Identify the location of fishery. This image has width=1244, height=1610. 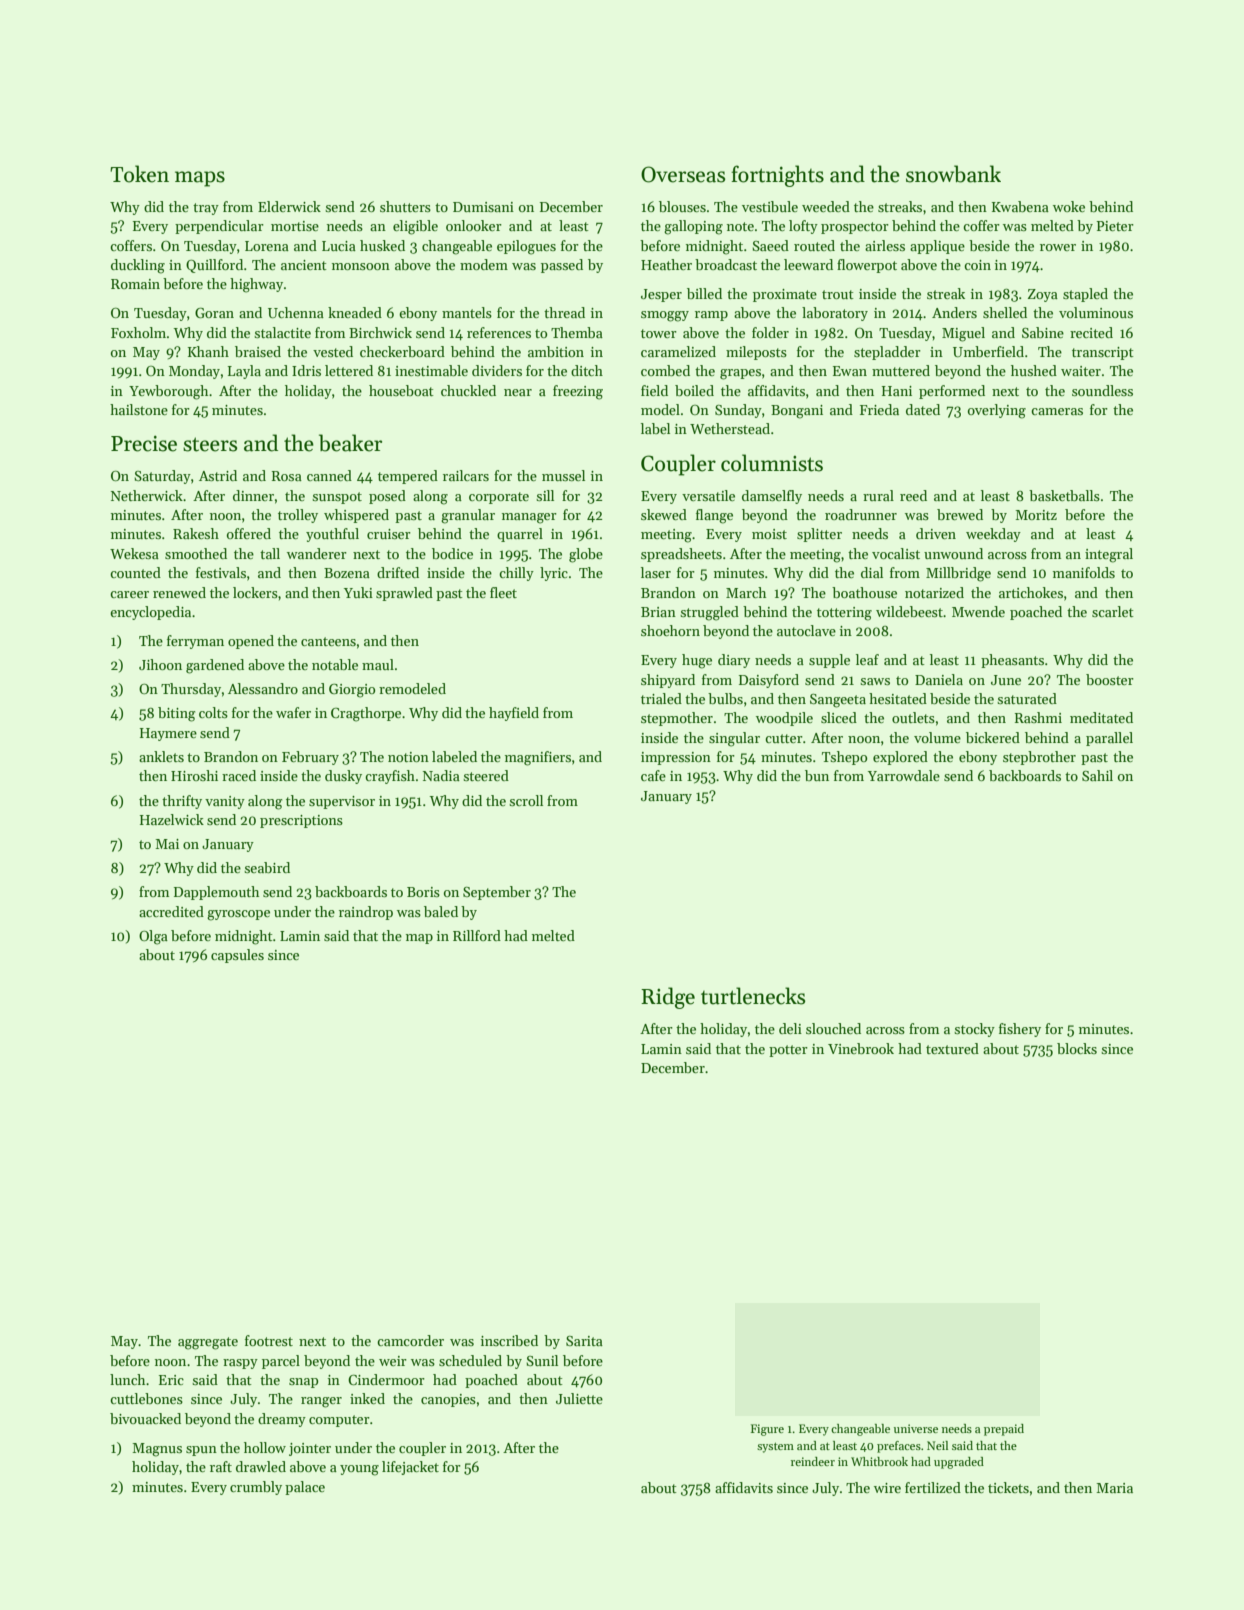
(1020, 1030).
